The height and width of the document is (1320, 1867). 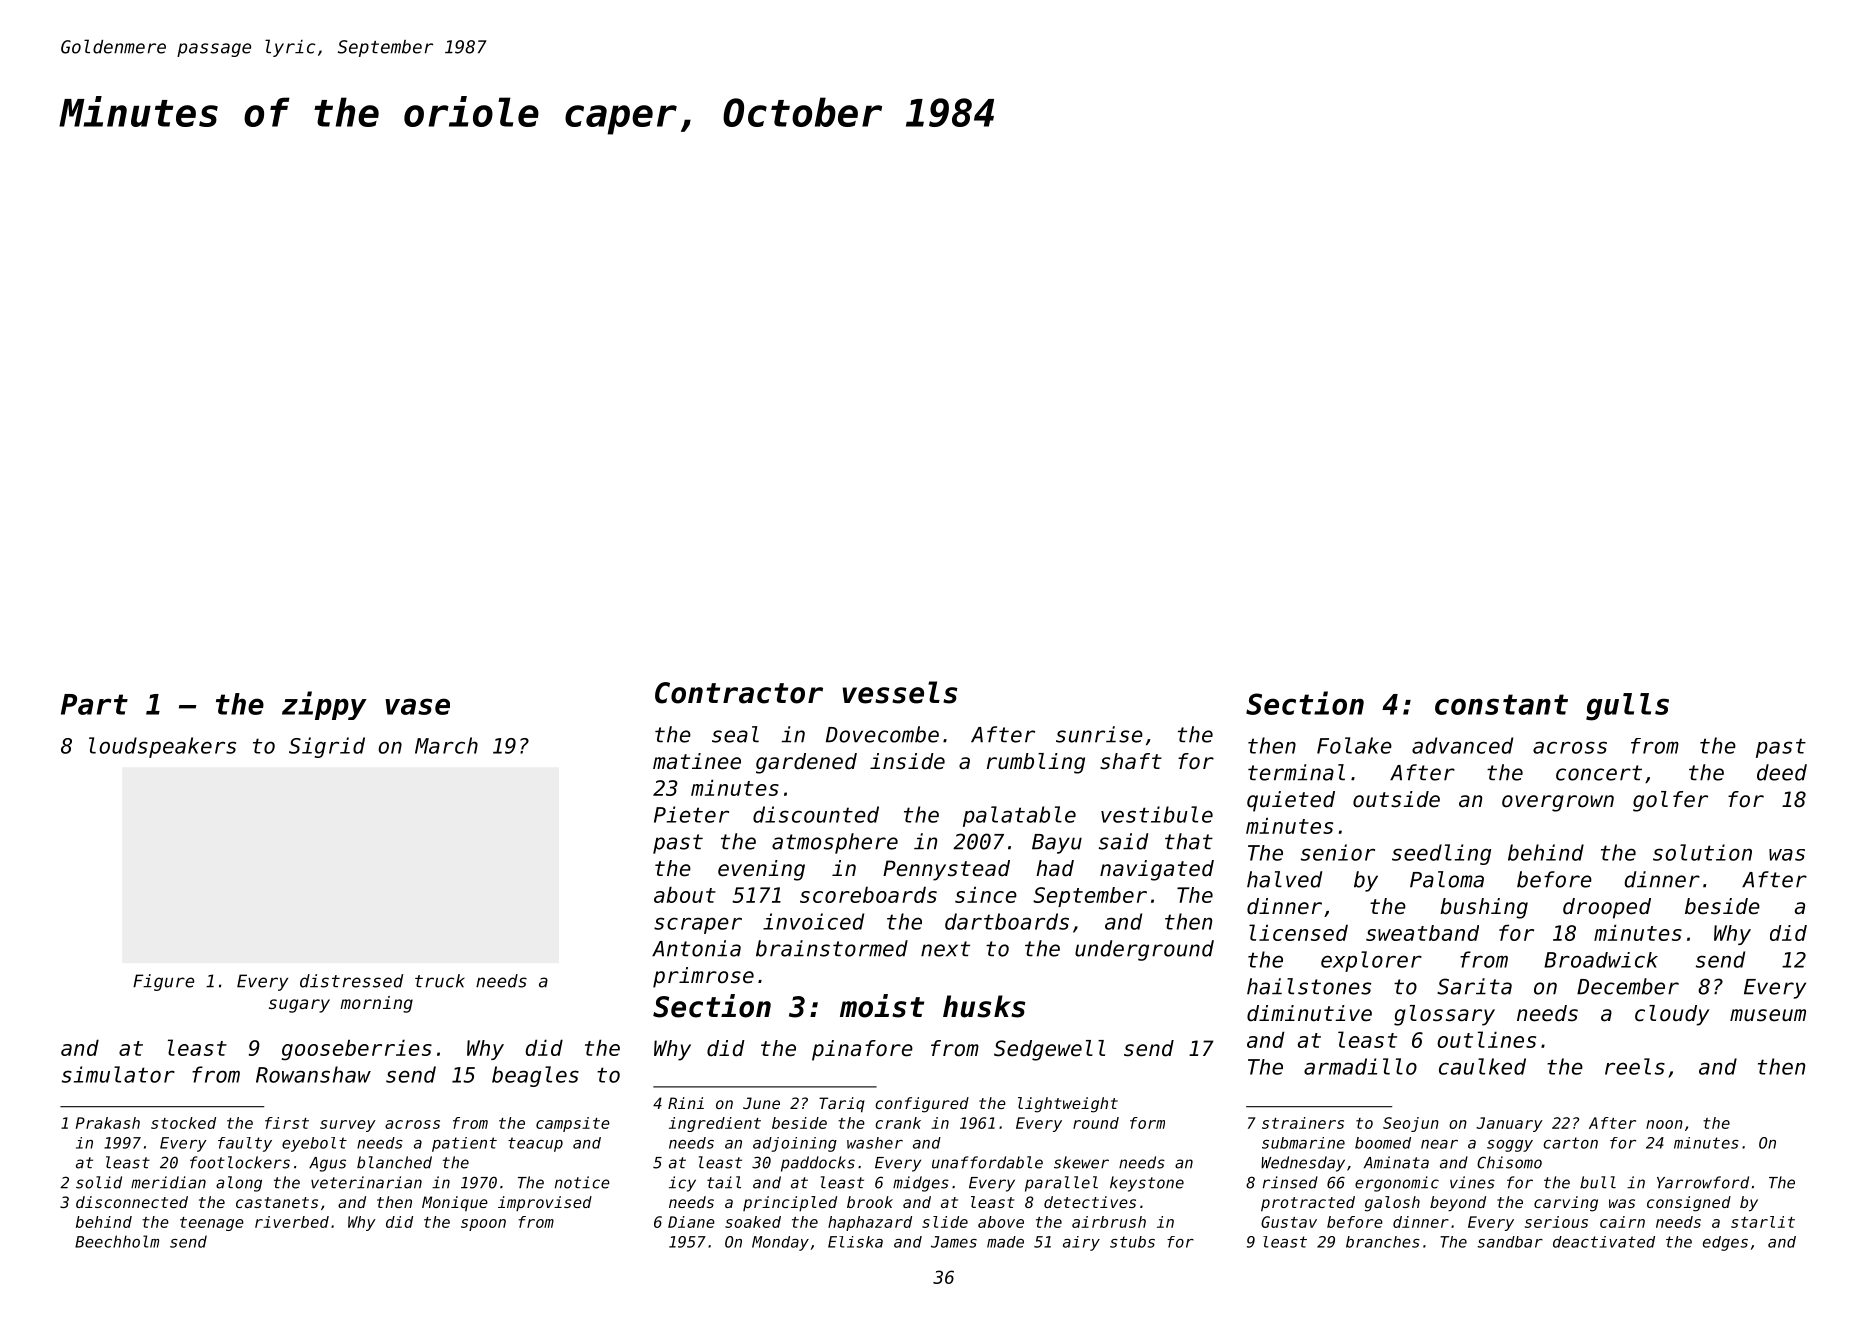 I want to click on December, so click(x=1628, y=986).
